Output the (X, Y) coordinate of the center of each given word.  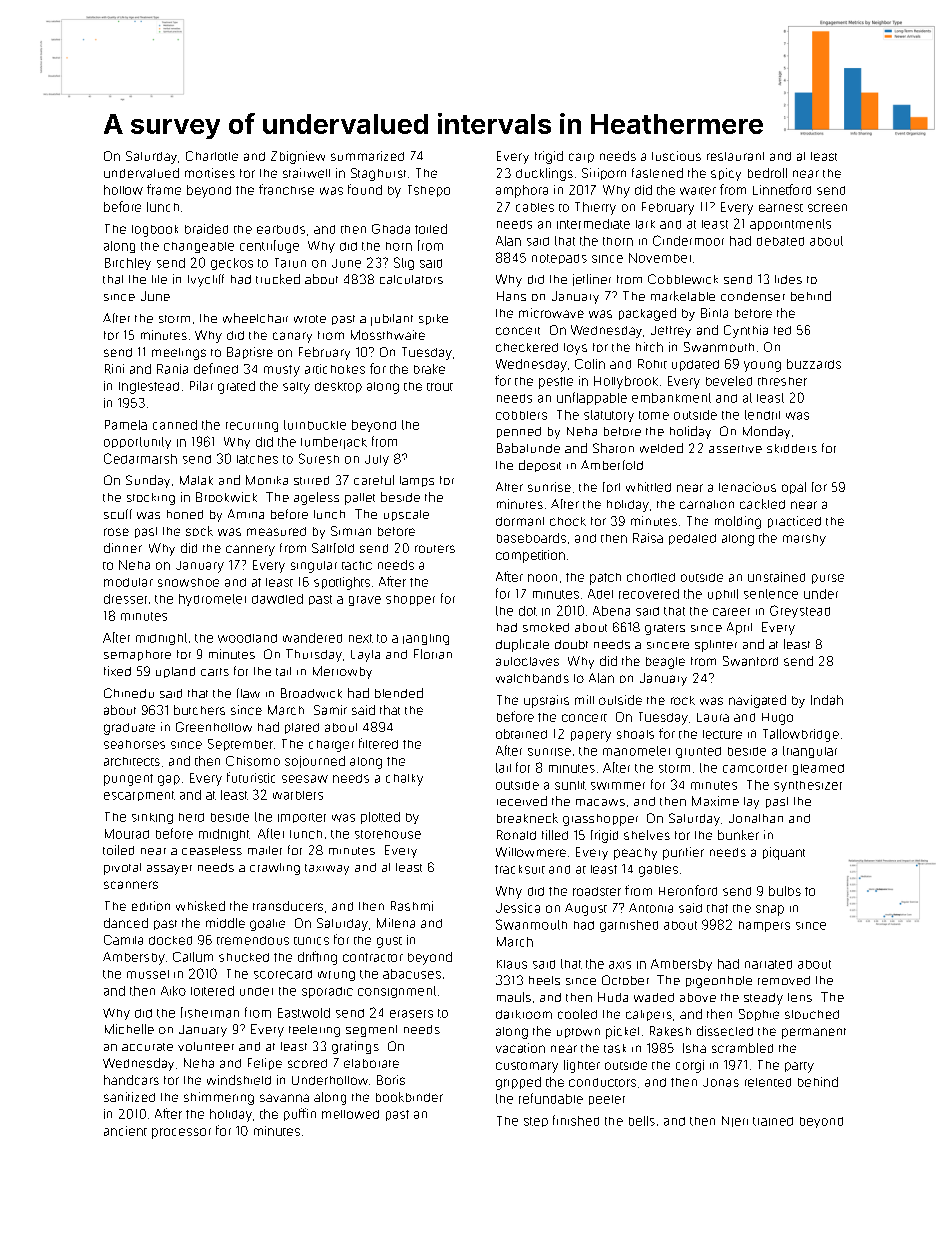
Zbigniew (298, 157)
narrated (768, 964)
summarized (367, 156)
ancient (125, 1131)
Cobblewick (683, 279)
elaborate (371, 1063)
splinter (716, 646)
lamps (417, 481)
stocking (151, 499)
